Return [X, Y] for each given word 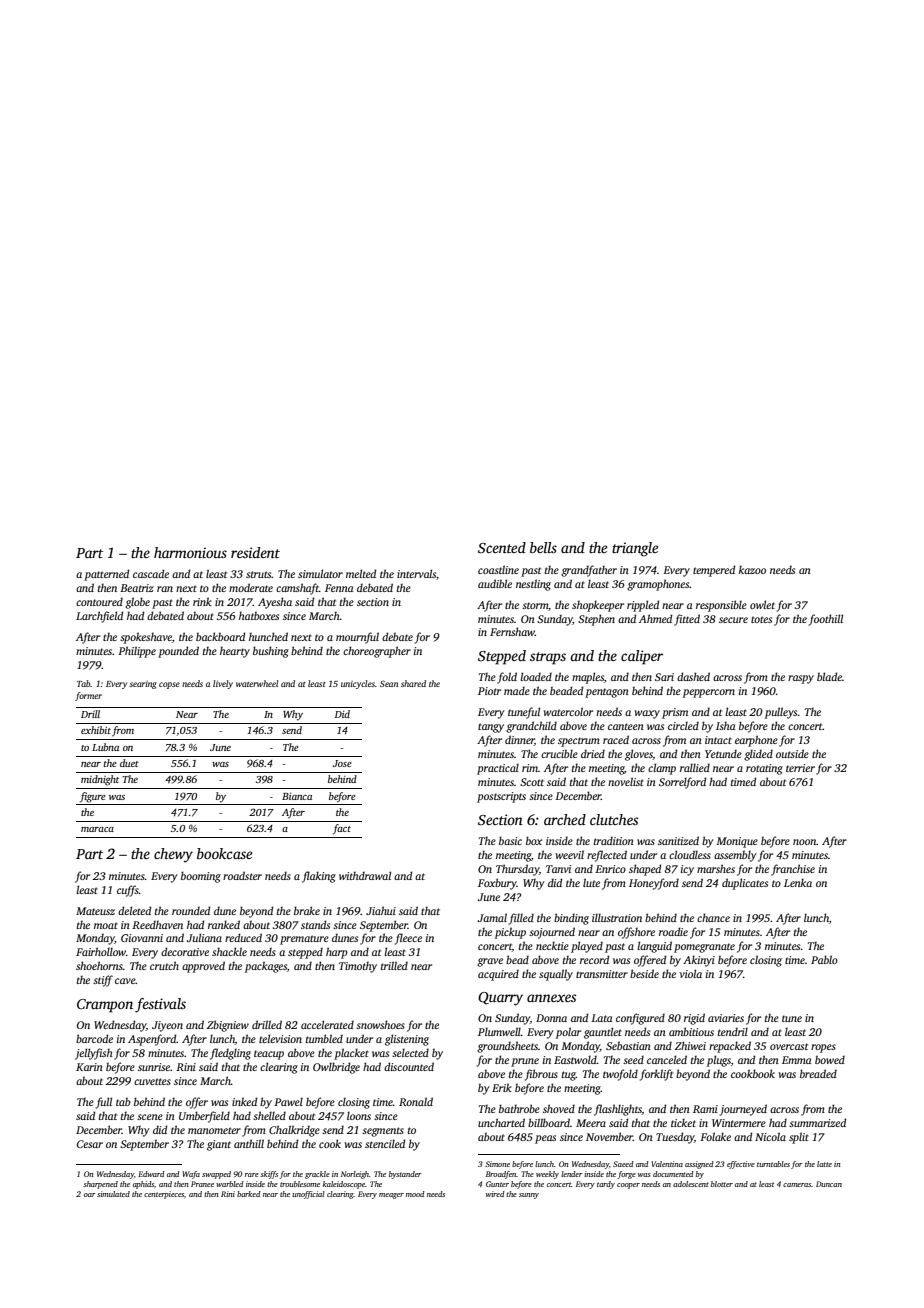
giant [219, 1145]
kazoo [752, 569]
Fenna [339, 588]
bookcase [224, 853]
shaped [645, 870]
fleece [408, 939]
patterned [106, 575]
